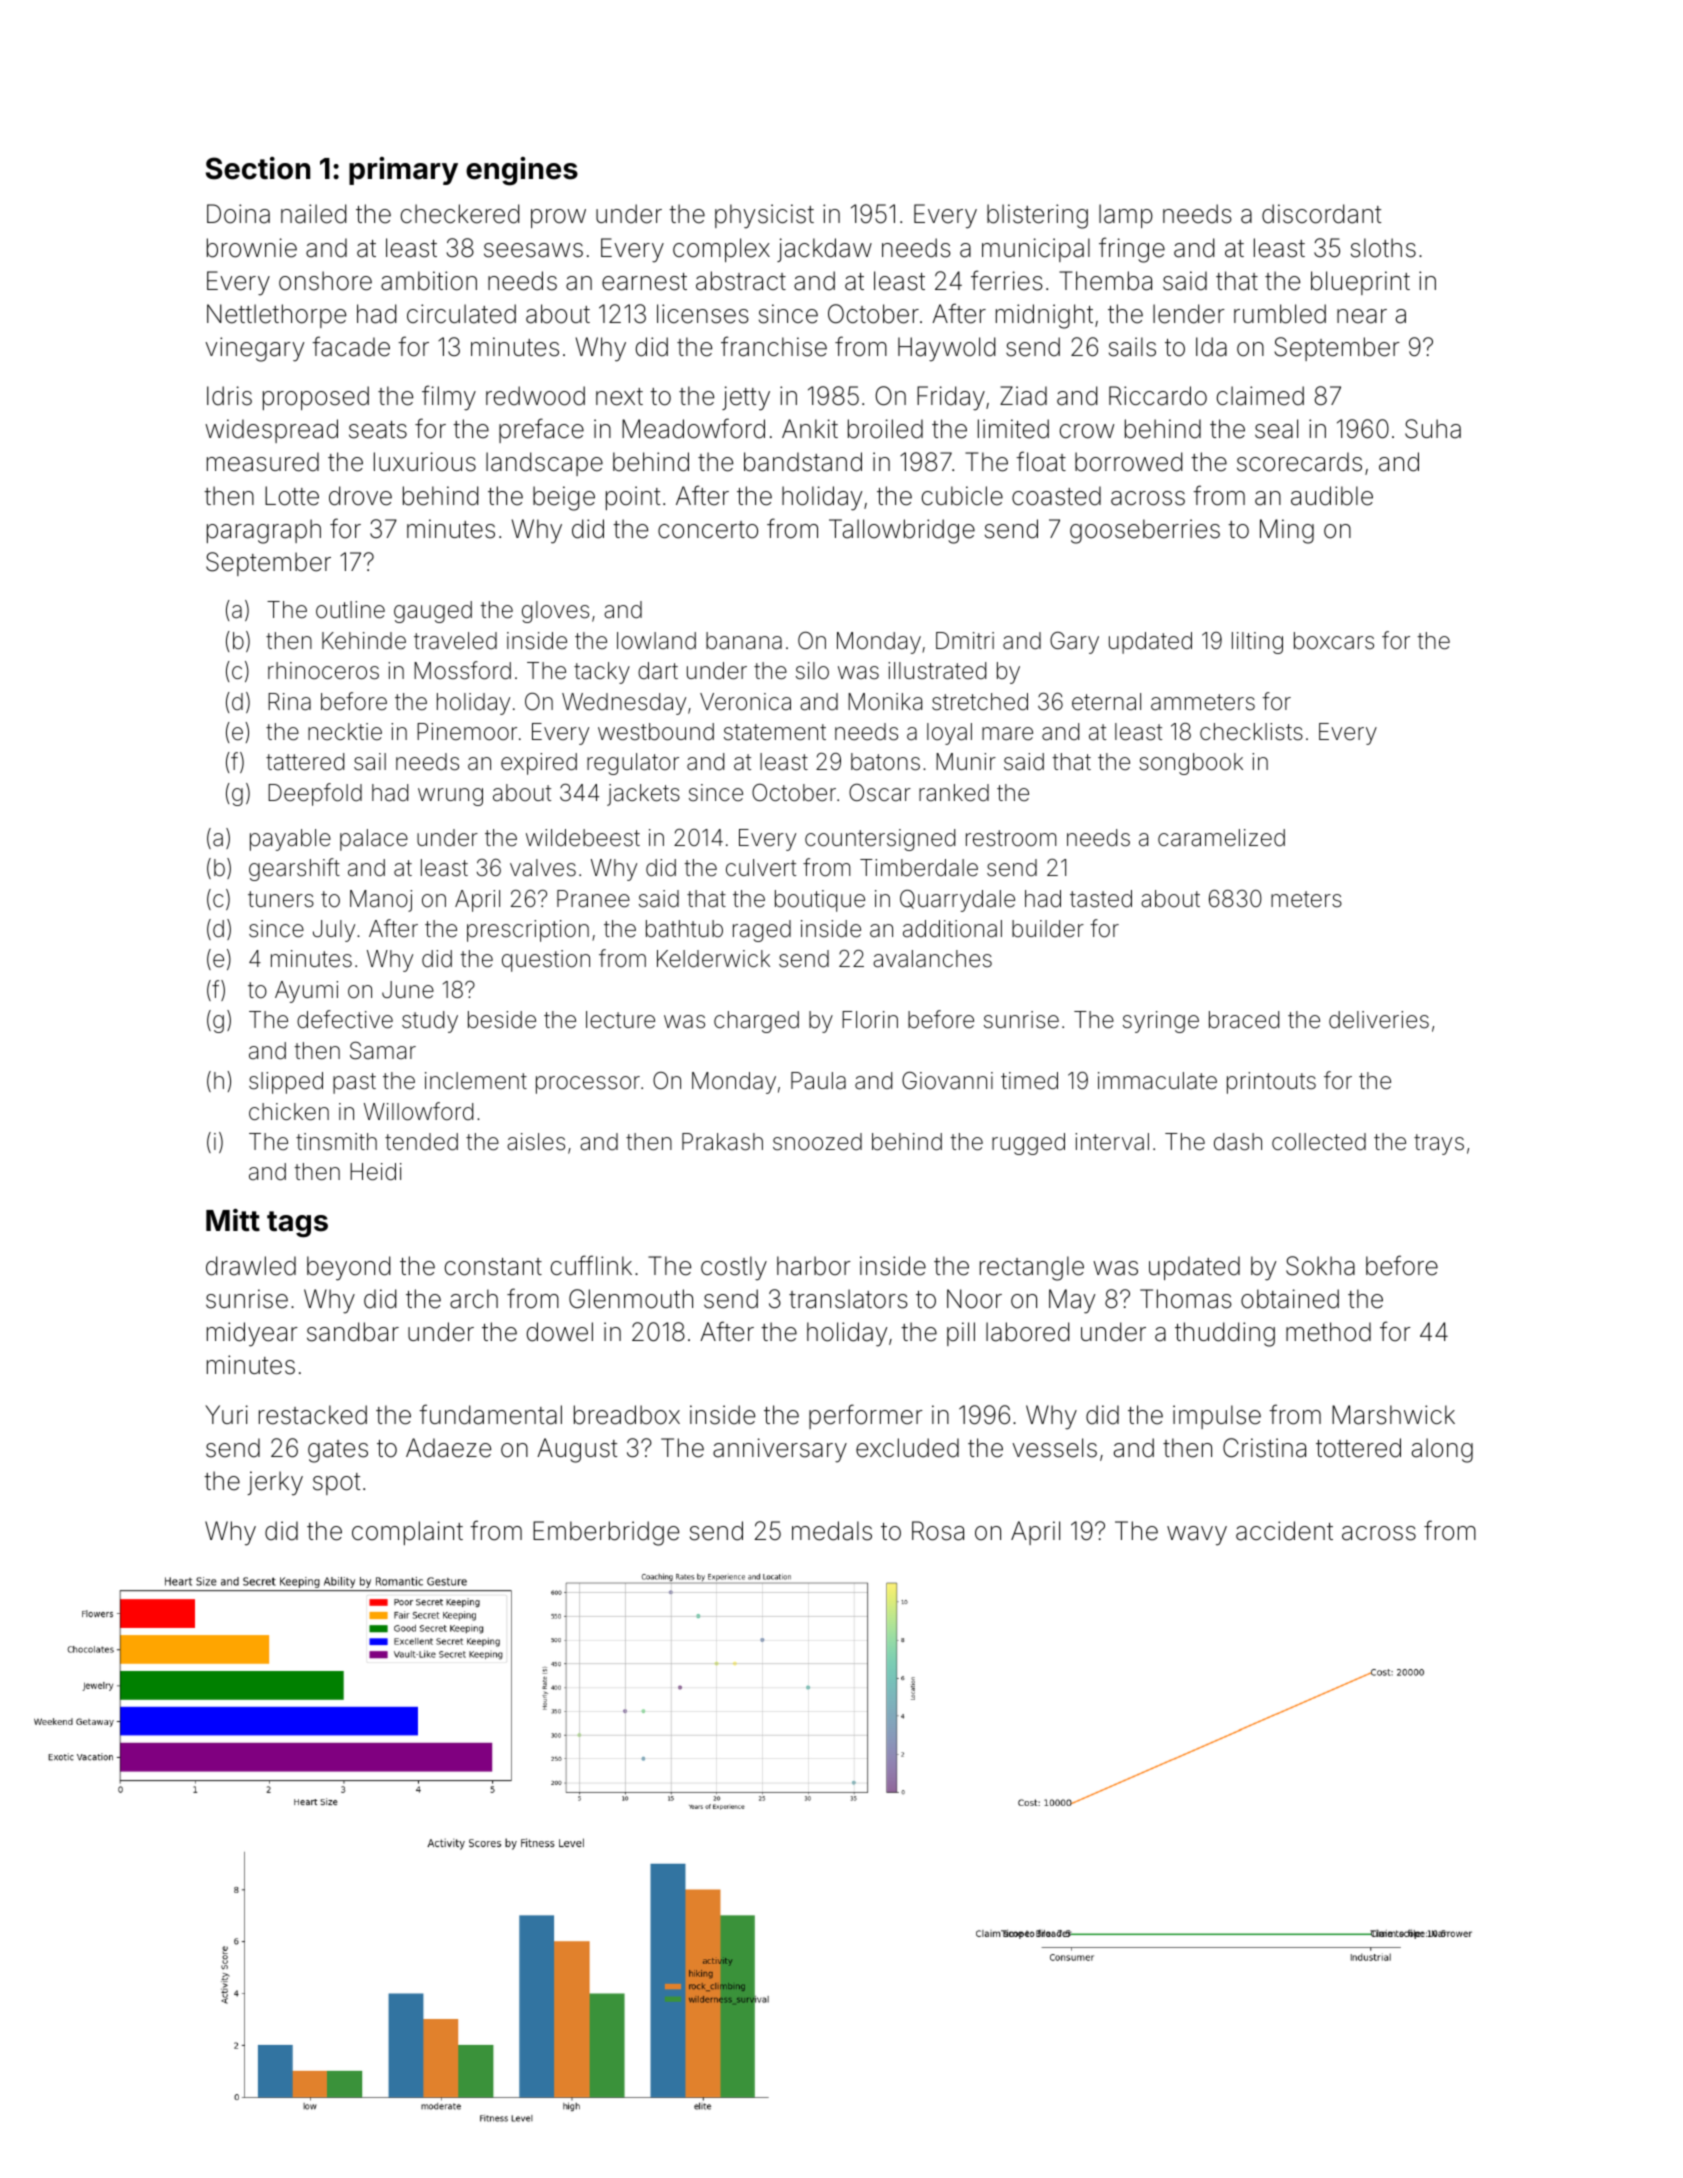  What do you see at coordinates (536, 1142) in the screenshot?
I see `aisles` at bounding box center [536, 1142].
